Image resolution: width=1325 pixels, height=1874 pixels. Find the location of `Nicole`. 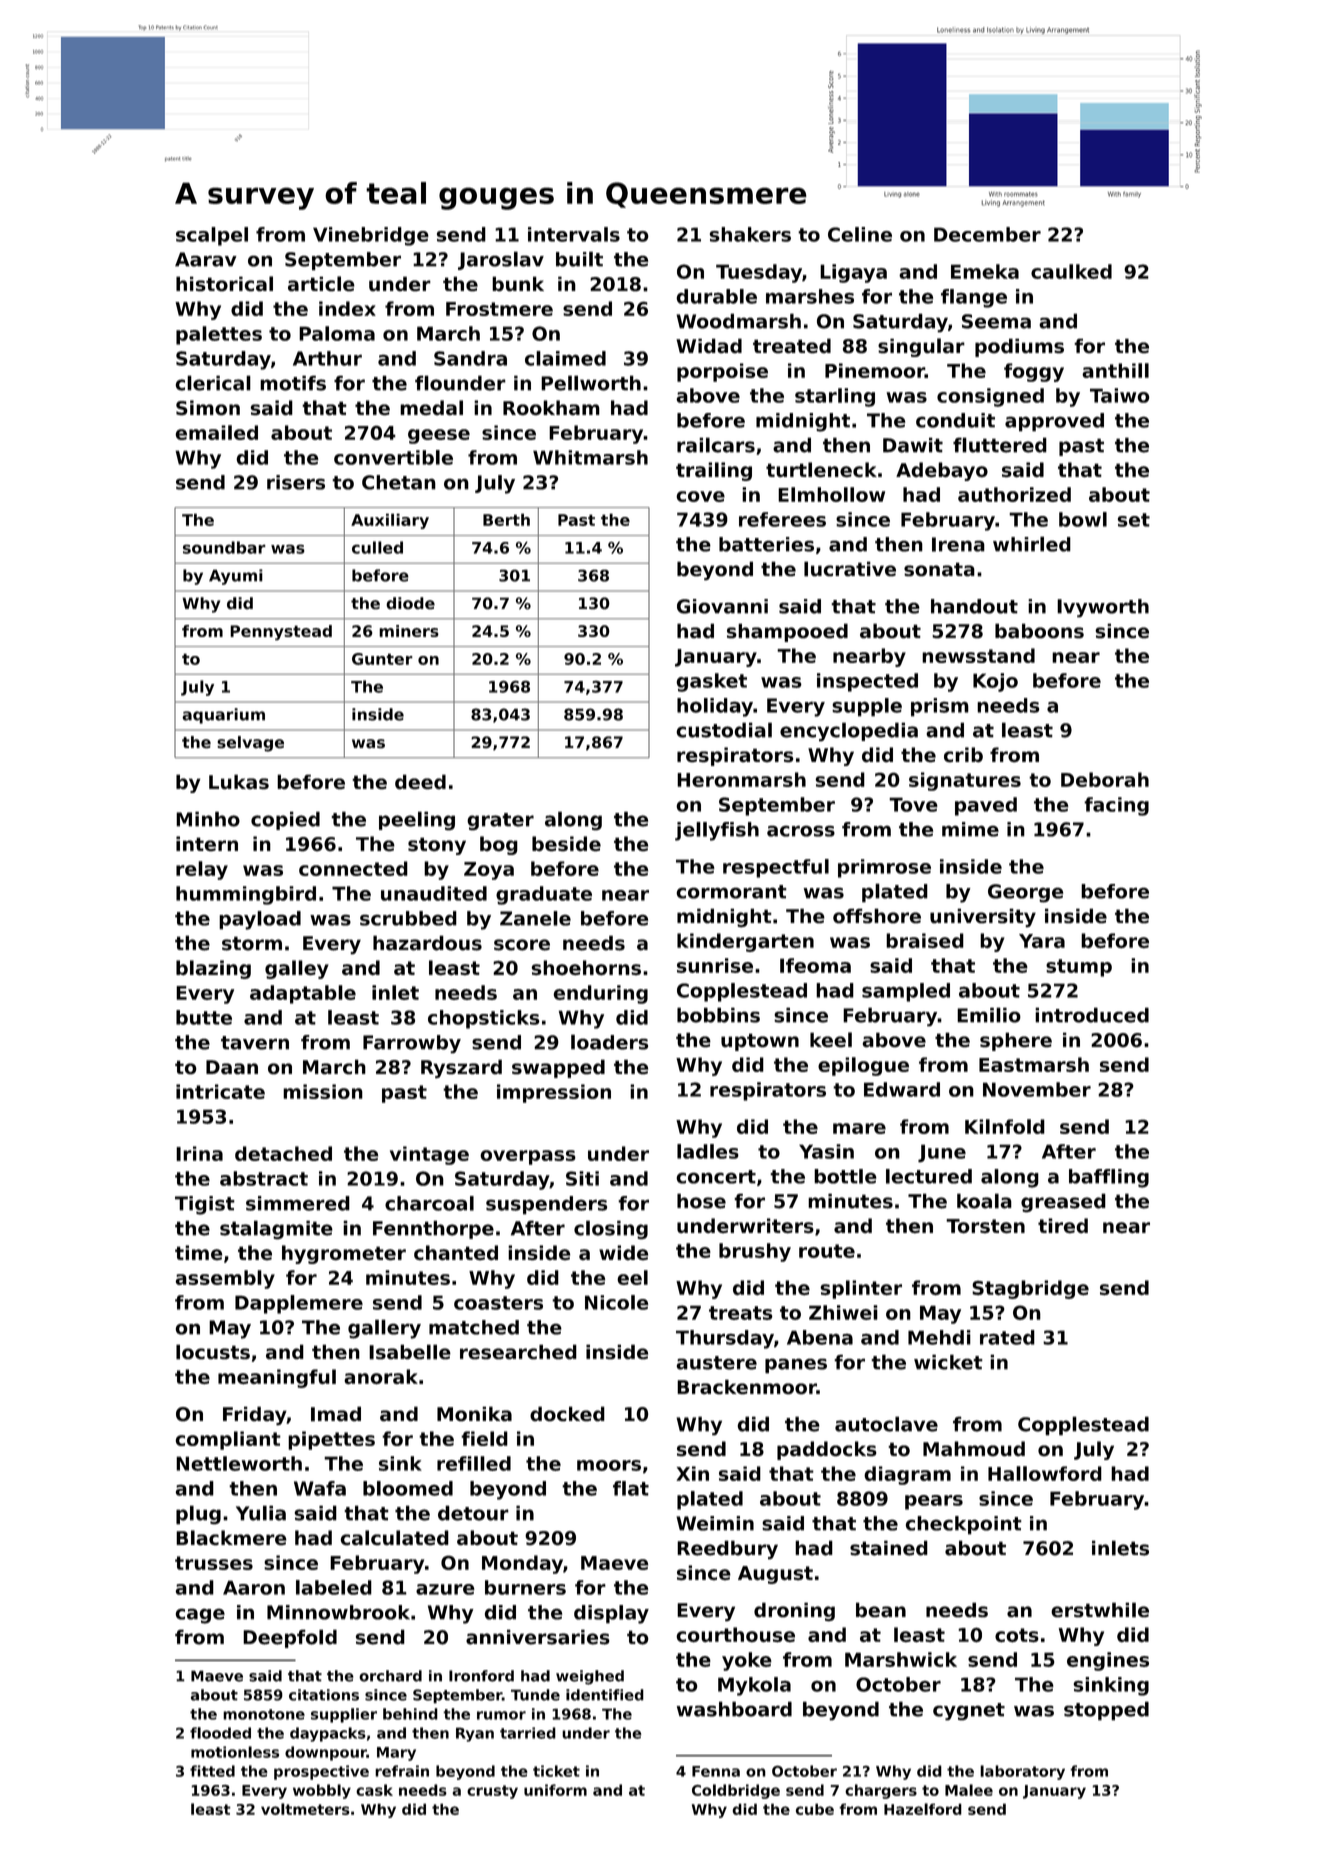

Nicole is located at coordinates (617, 1302).
